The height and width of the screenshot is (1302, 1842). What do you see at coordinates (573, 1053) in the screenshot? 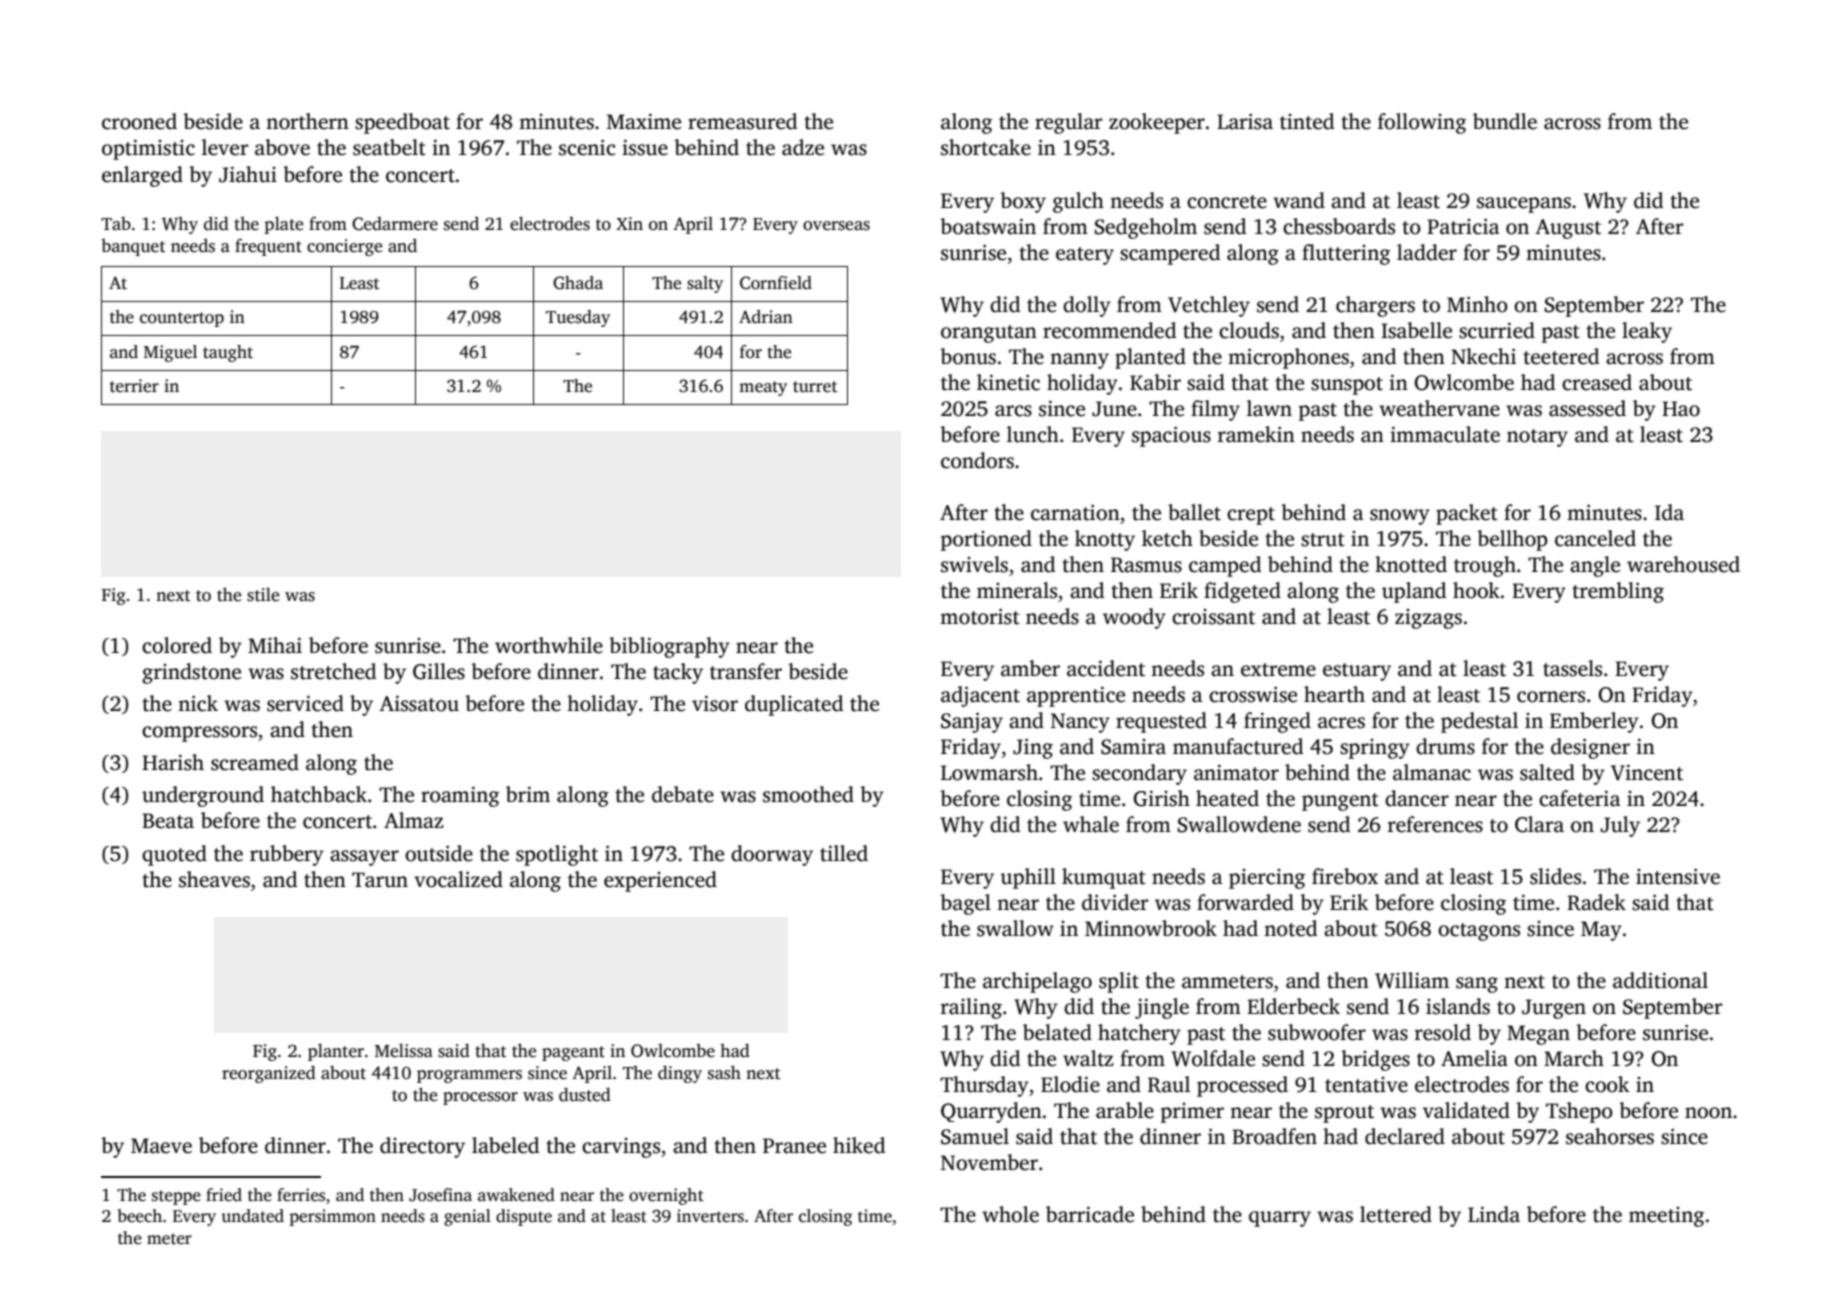
I see `pageant` at bounding box center [573, 1053].
